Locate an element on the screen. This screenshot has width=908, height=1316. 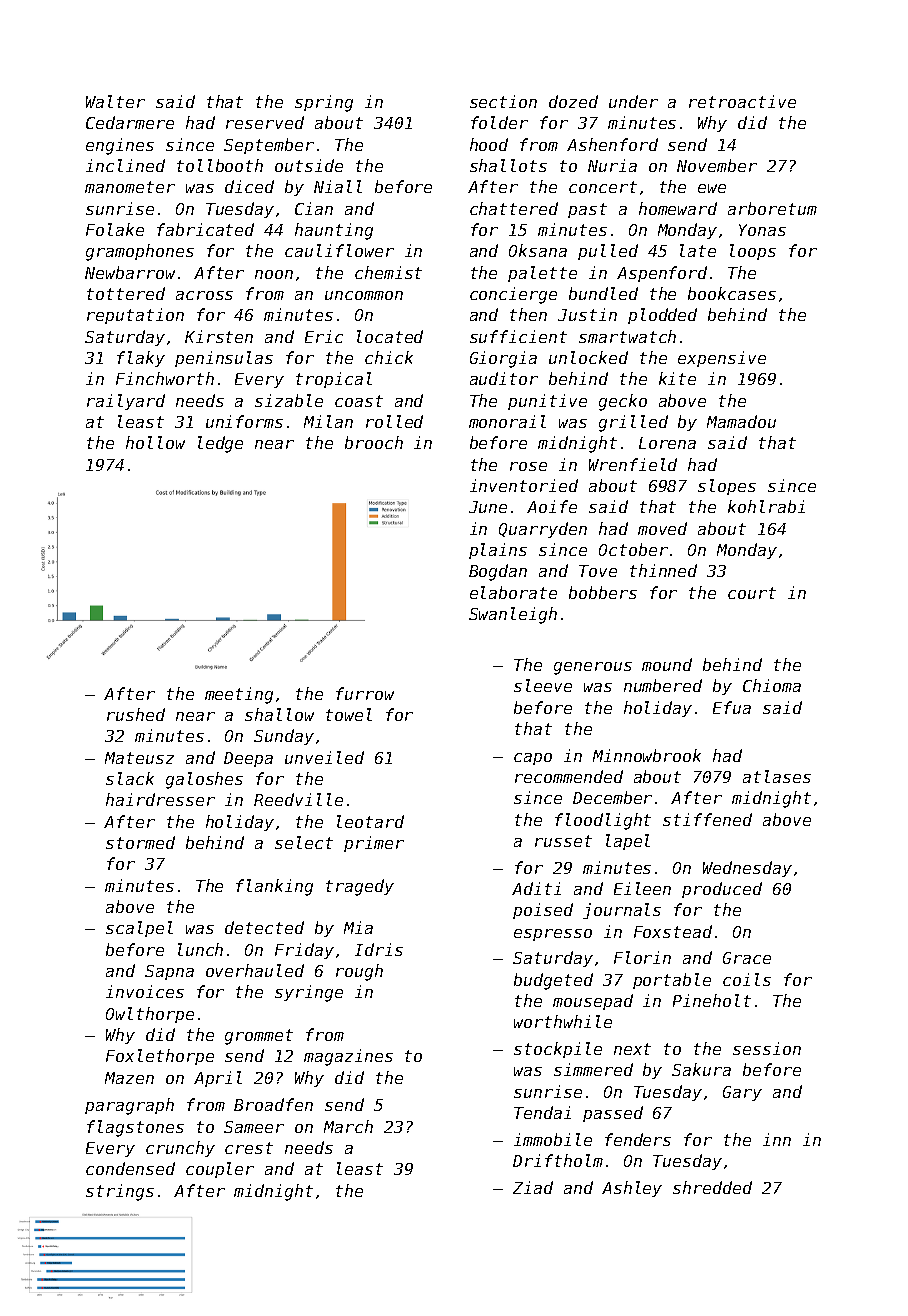
under is located at coordinates (633, 101).
